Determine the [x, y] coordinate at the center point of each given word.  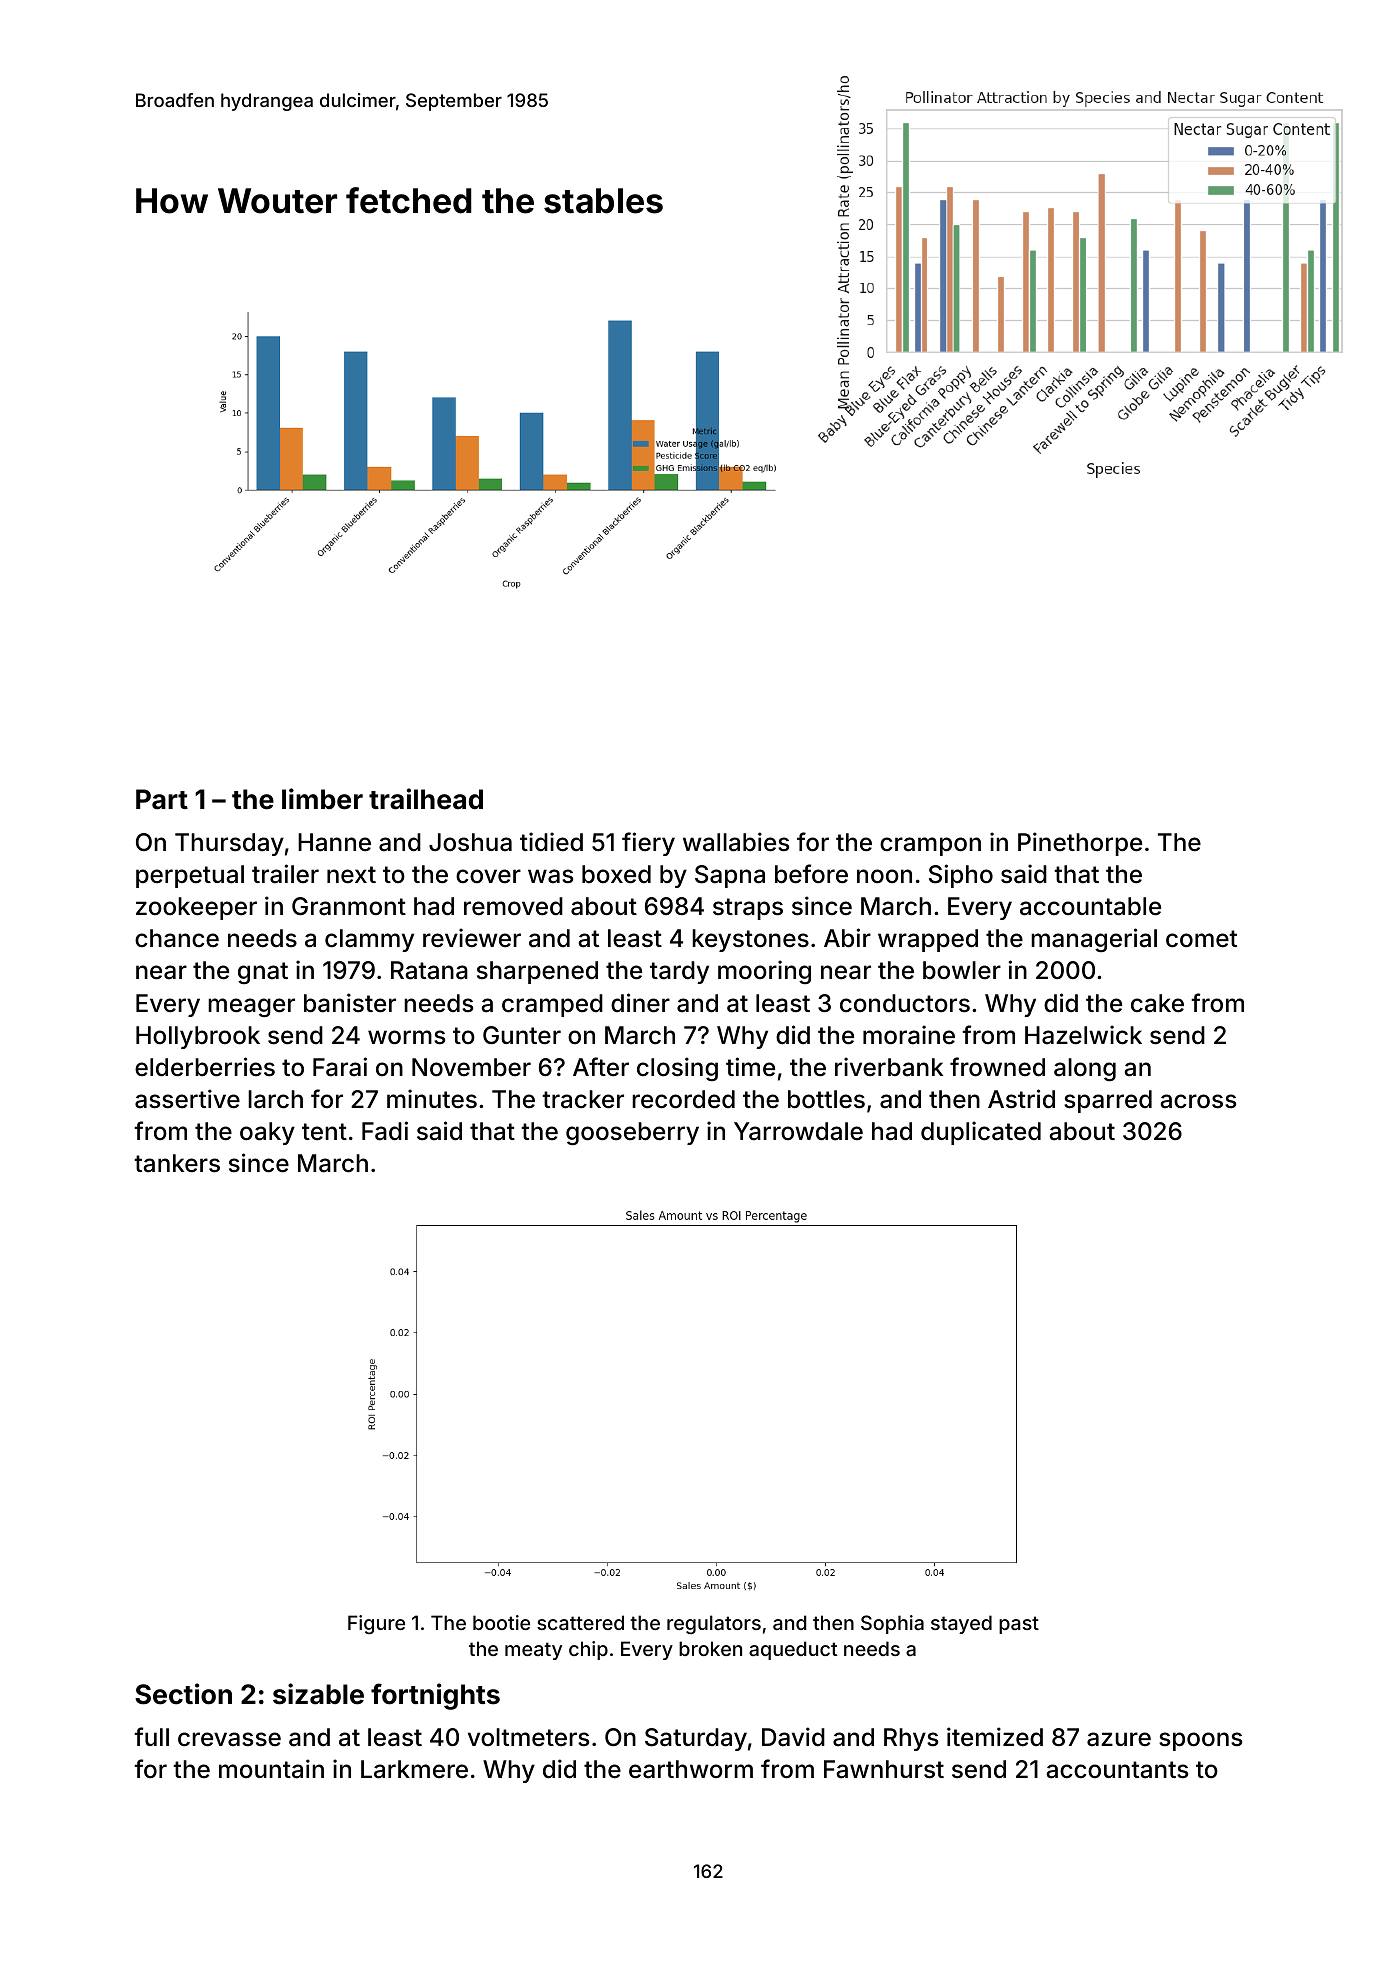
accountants [1117, 1770]
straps [748, 909]
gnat [263, 973]
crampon [930, 846]
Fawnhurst [884, 1769]
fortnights [435, 1696]
